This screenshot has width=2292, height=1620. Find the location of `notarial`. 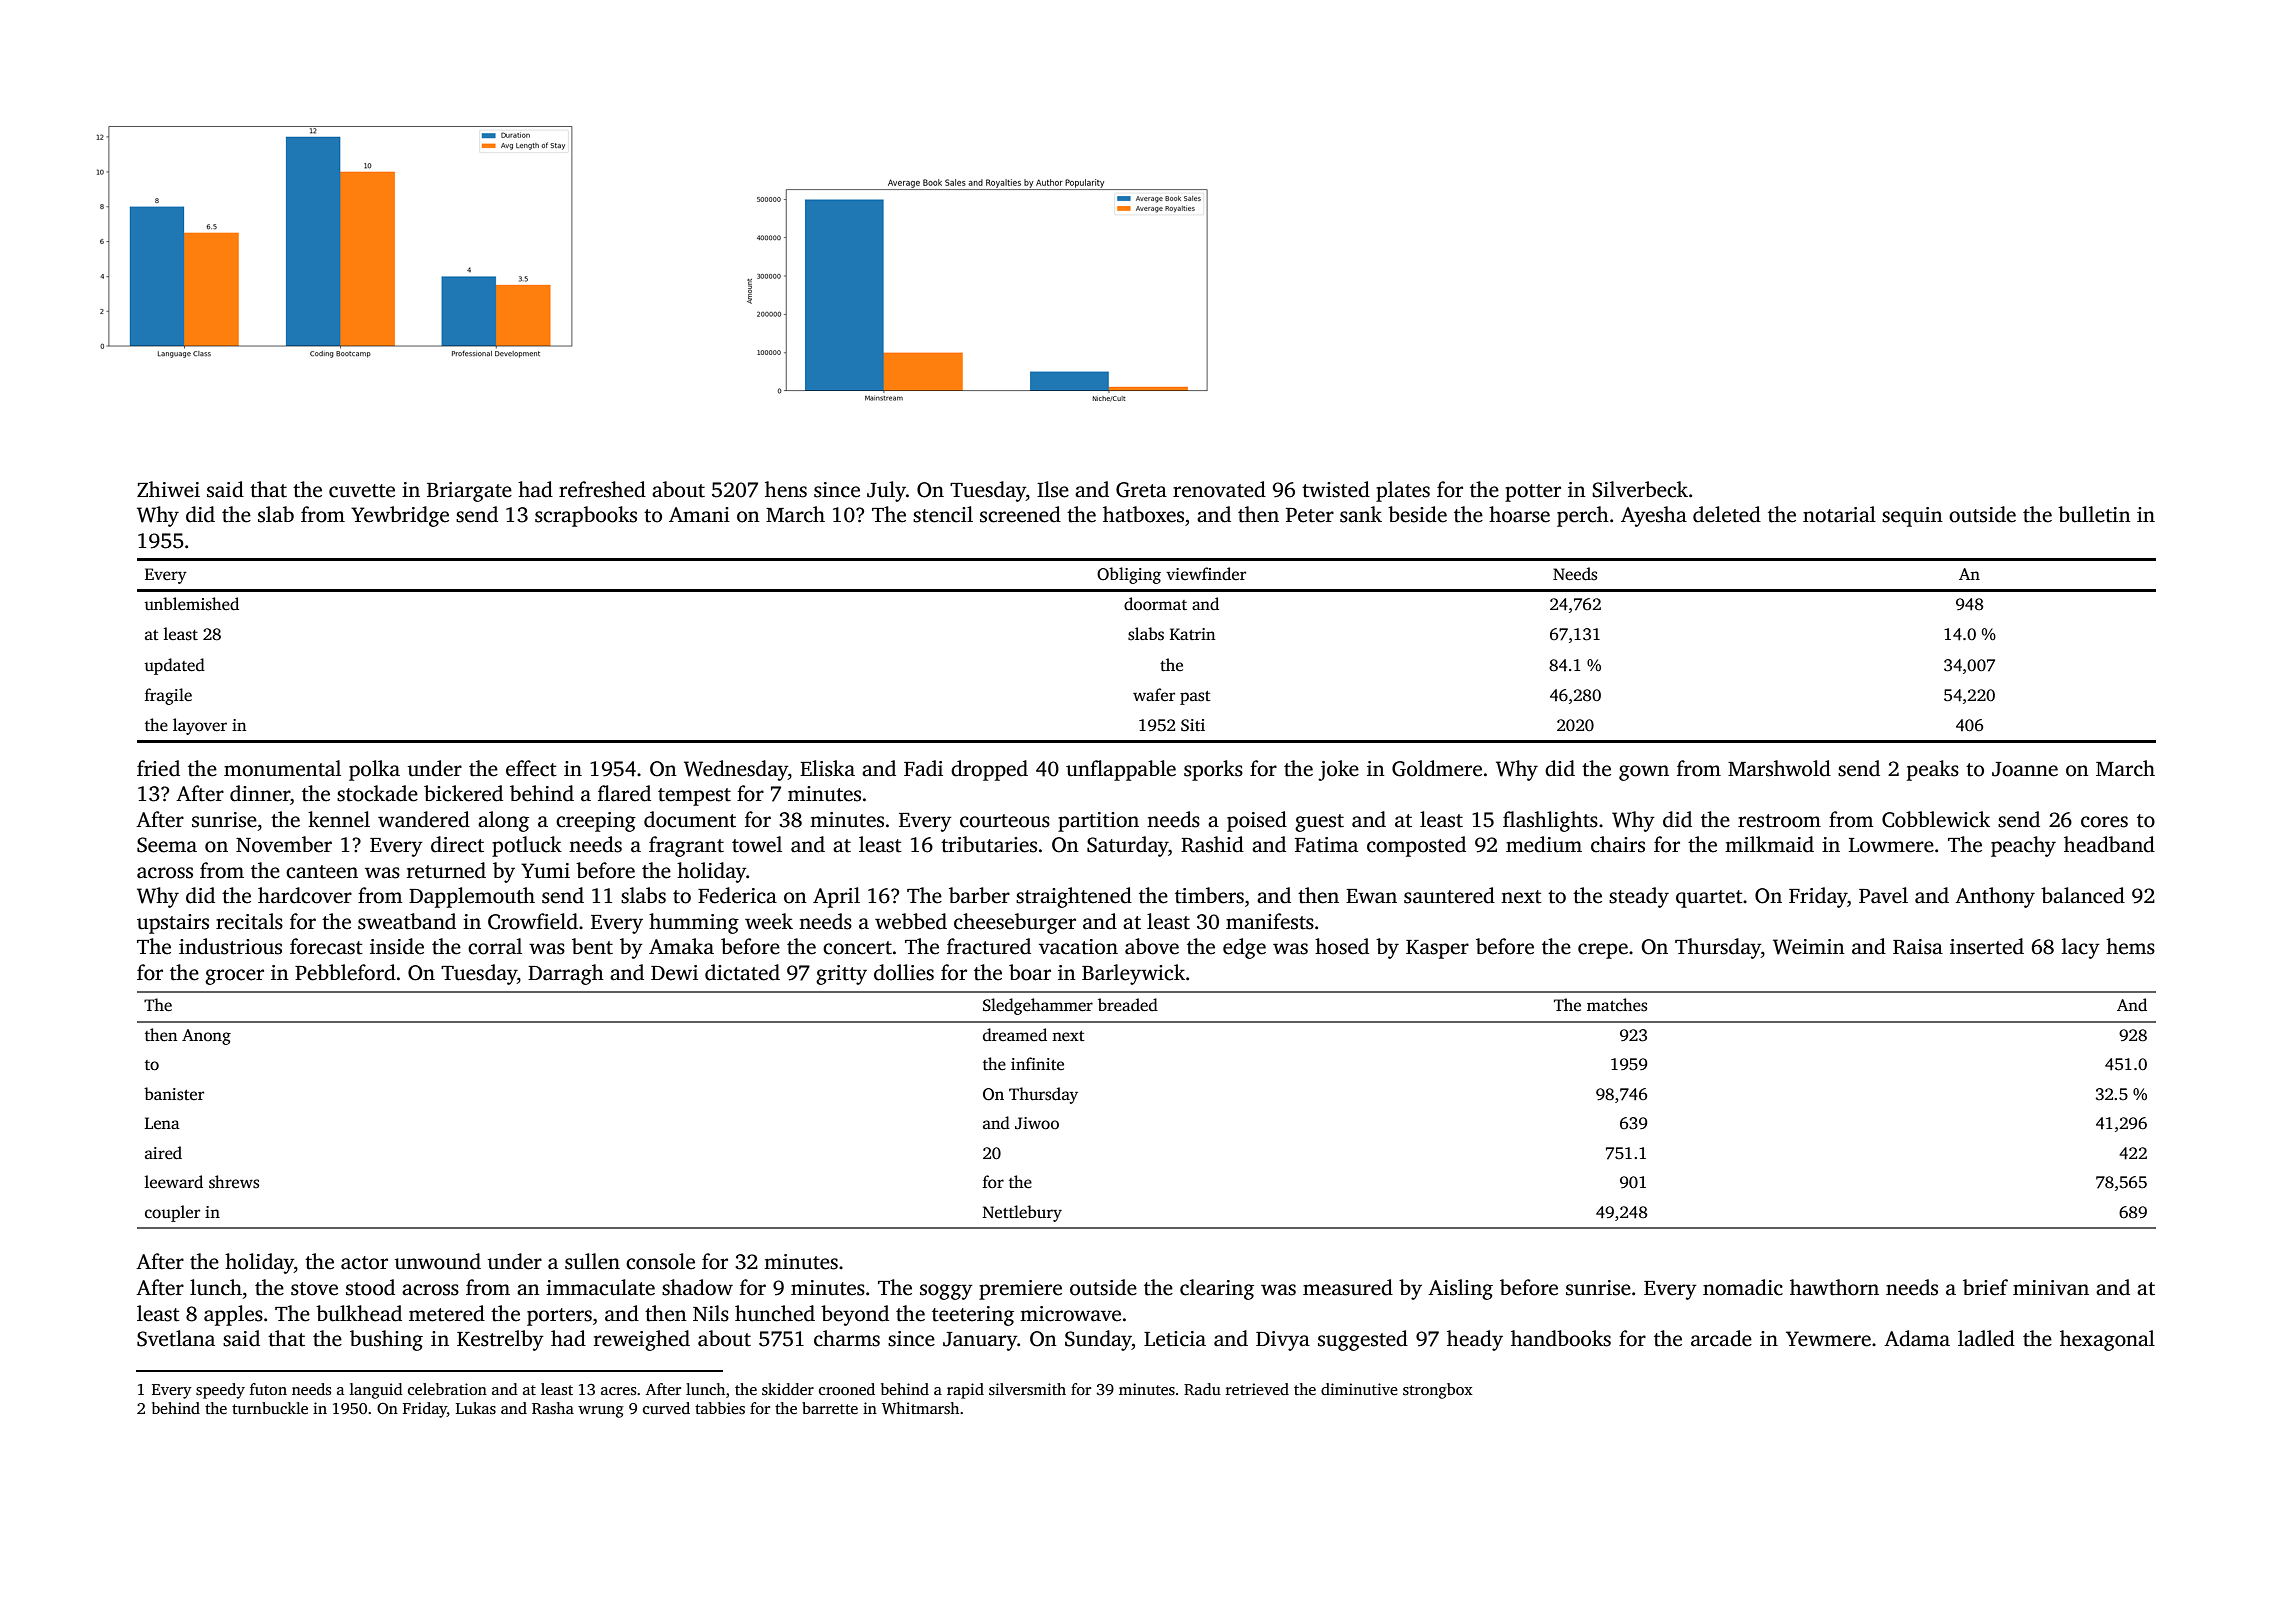

notarial is located at coordinates (1839, 514).
